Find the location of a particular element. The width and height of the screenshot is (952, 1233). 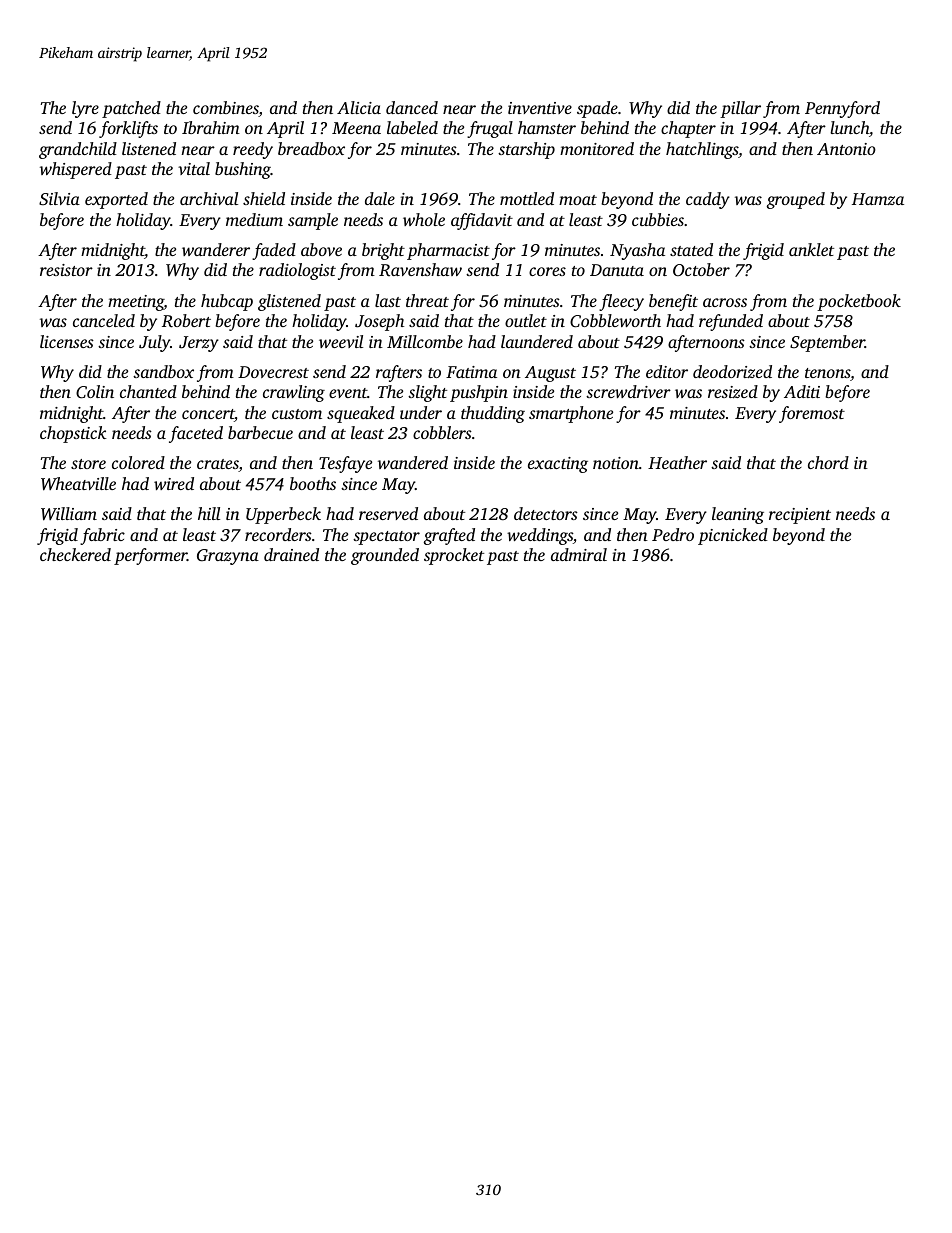

inventive is located at coordinates (540, 108).
